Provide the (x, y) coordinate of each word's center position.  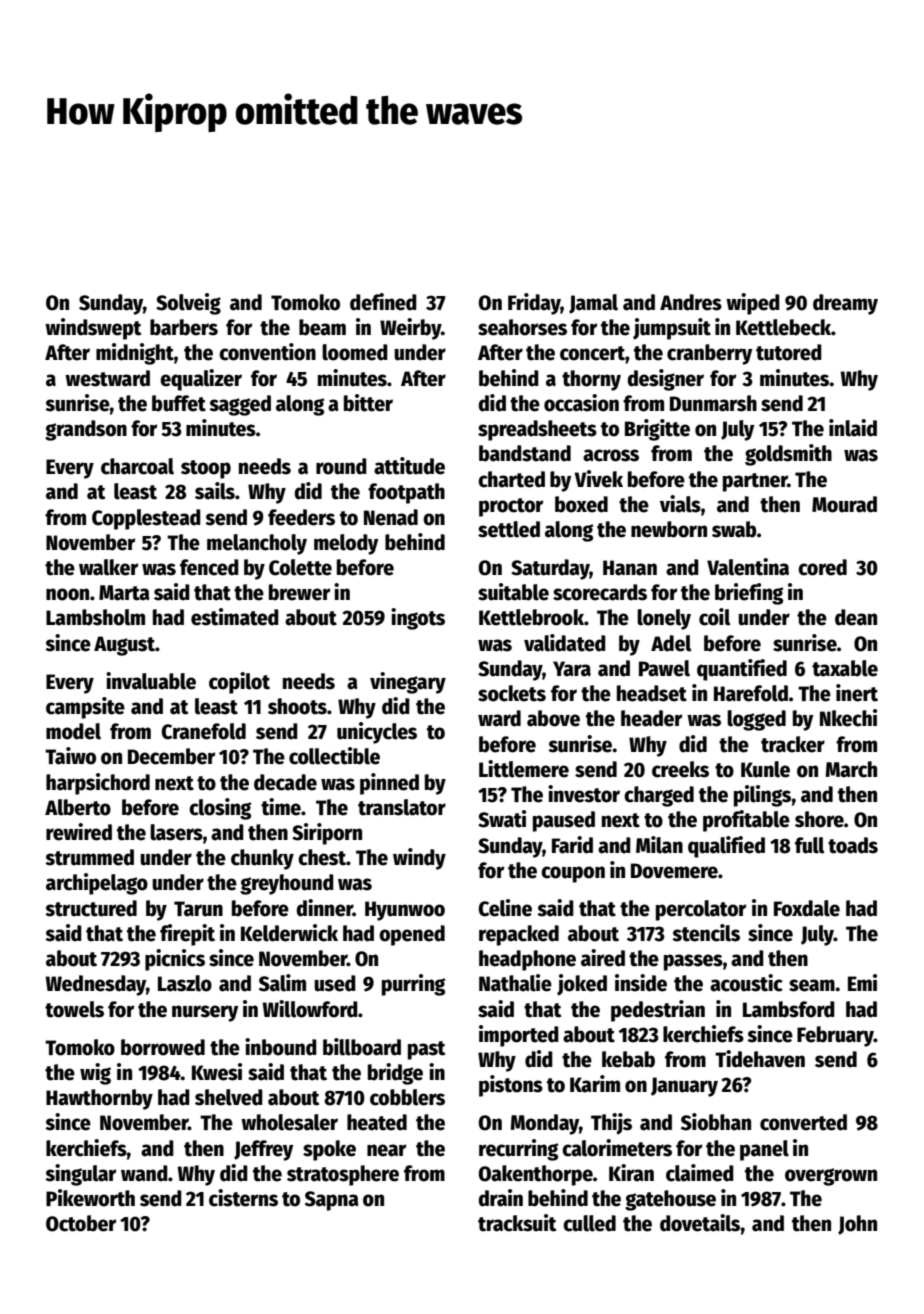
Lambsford (789, 1009)
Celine (505, 908)
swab (734, 529)
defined (383, 302)
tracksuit (517, 1223)
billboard (362, 1047)
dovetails (700, 1223)
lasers (176, 832)
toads (853, 845)
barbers (184, 327)
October (81, 1223)
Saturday (550, 569)
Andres (691, 302)
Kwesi (217, 1072)
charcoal (137, 466)
